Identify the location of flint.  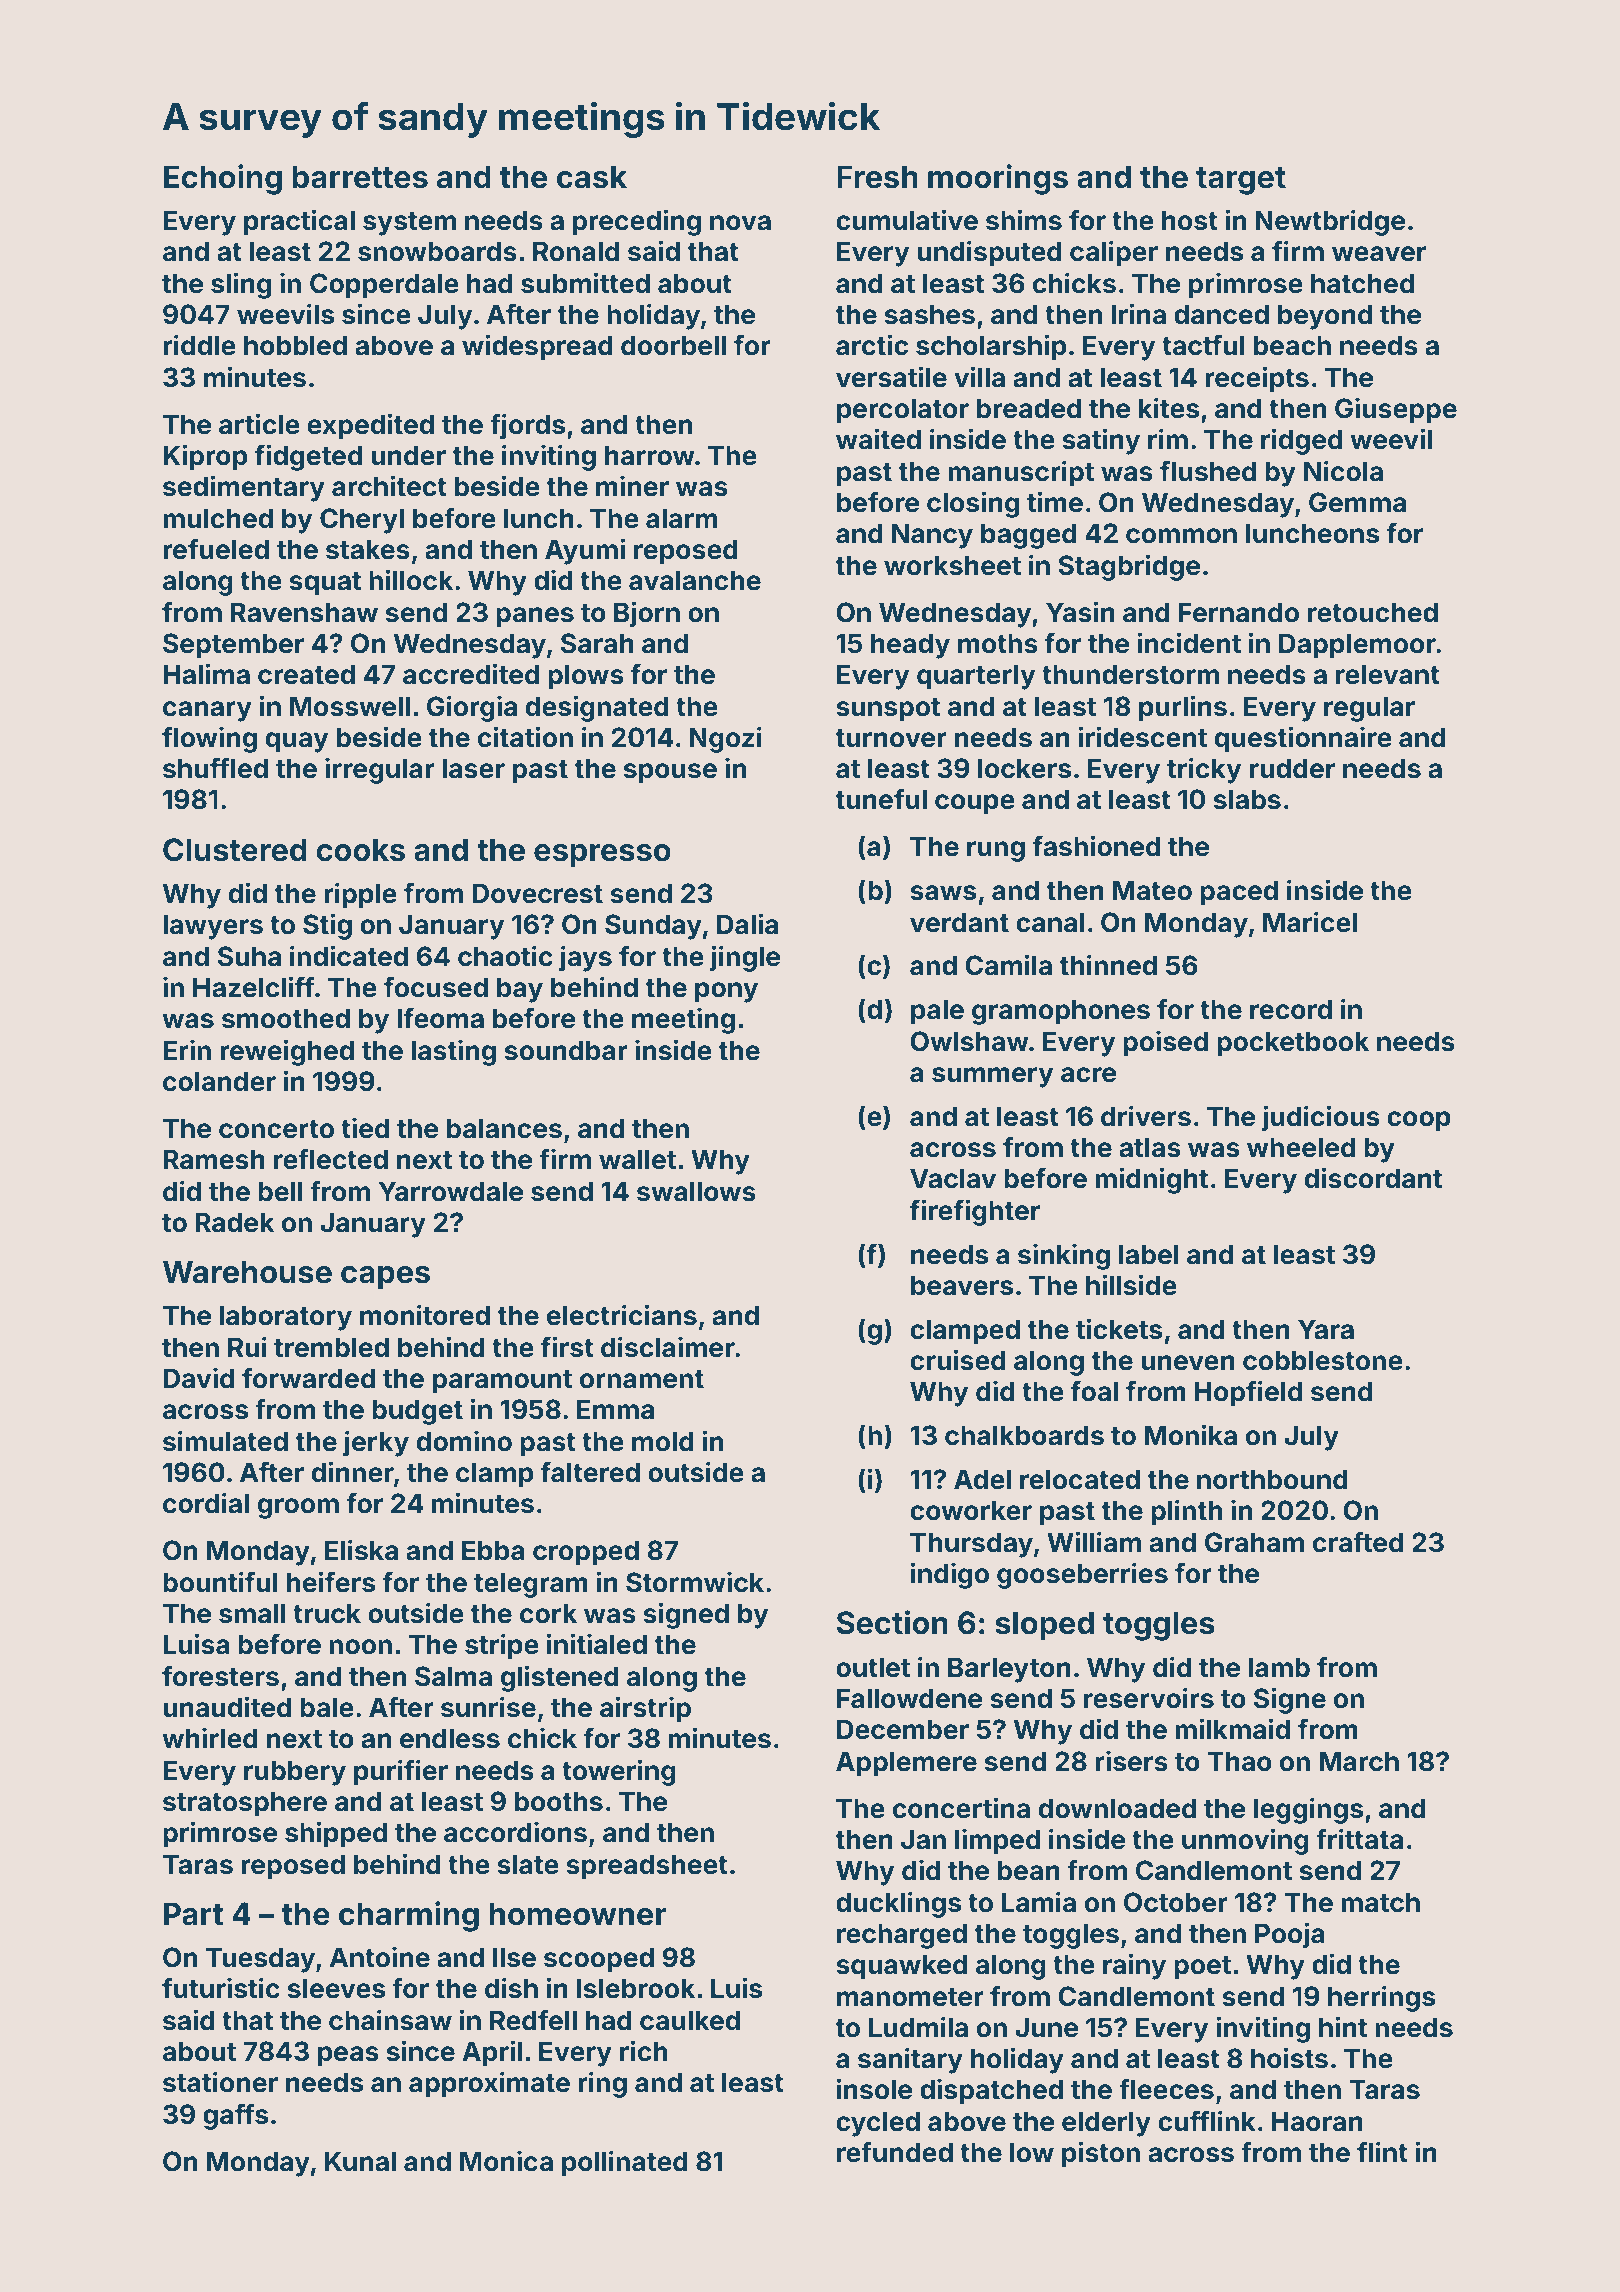
(1382, 2151).
